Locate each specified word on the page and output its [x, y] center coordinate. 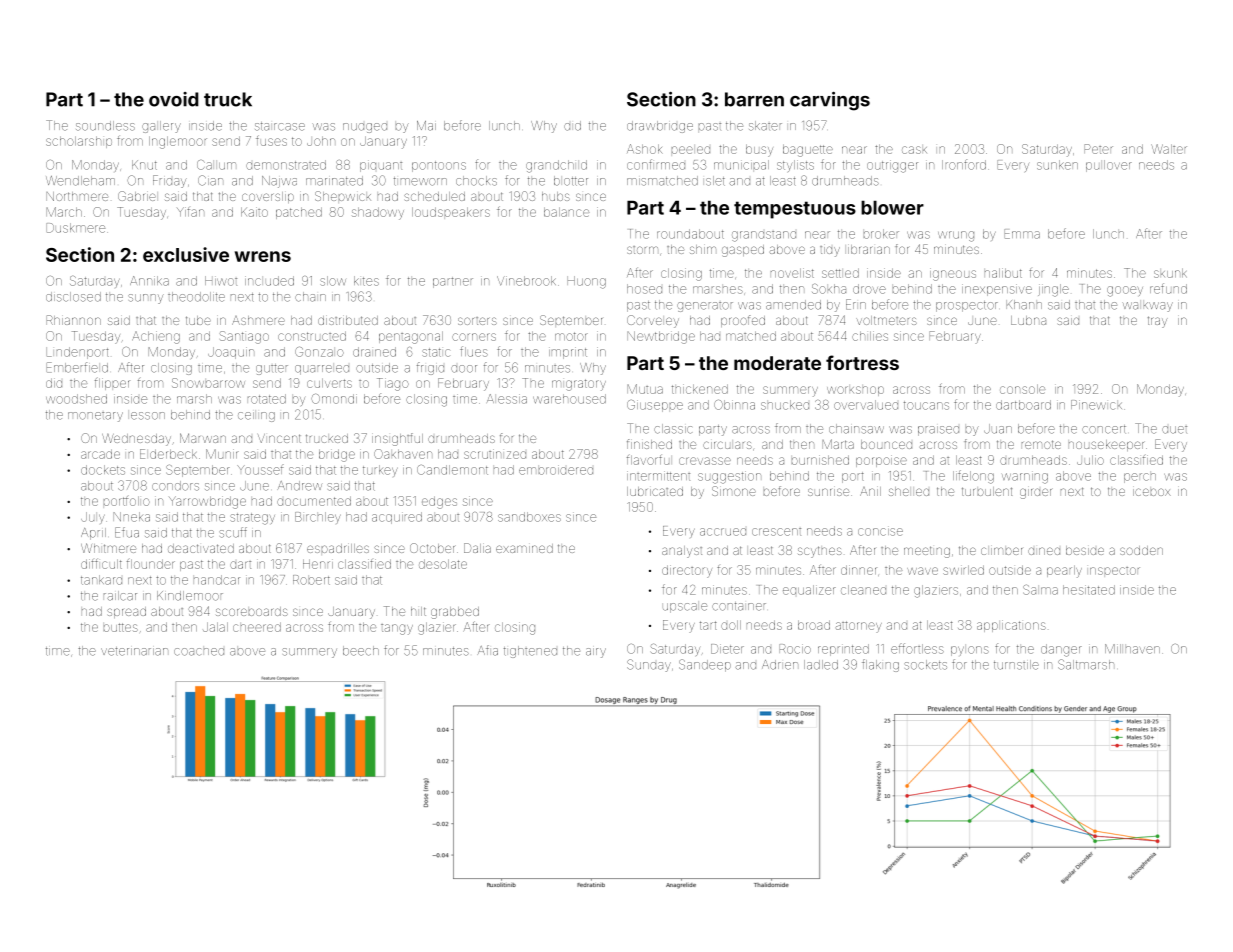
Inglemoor [178, 142]
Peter [1098, 149]
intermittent [658, 476]
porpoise [881, 461]
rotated [267, 399]
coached [199, 652]
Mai [426, 126]
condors [175, 486]
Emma [1022, 234]
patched [299, 213]
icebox [1152, 492]
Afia [487, 650]
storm [642, 250]
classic [673, 429]
